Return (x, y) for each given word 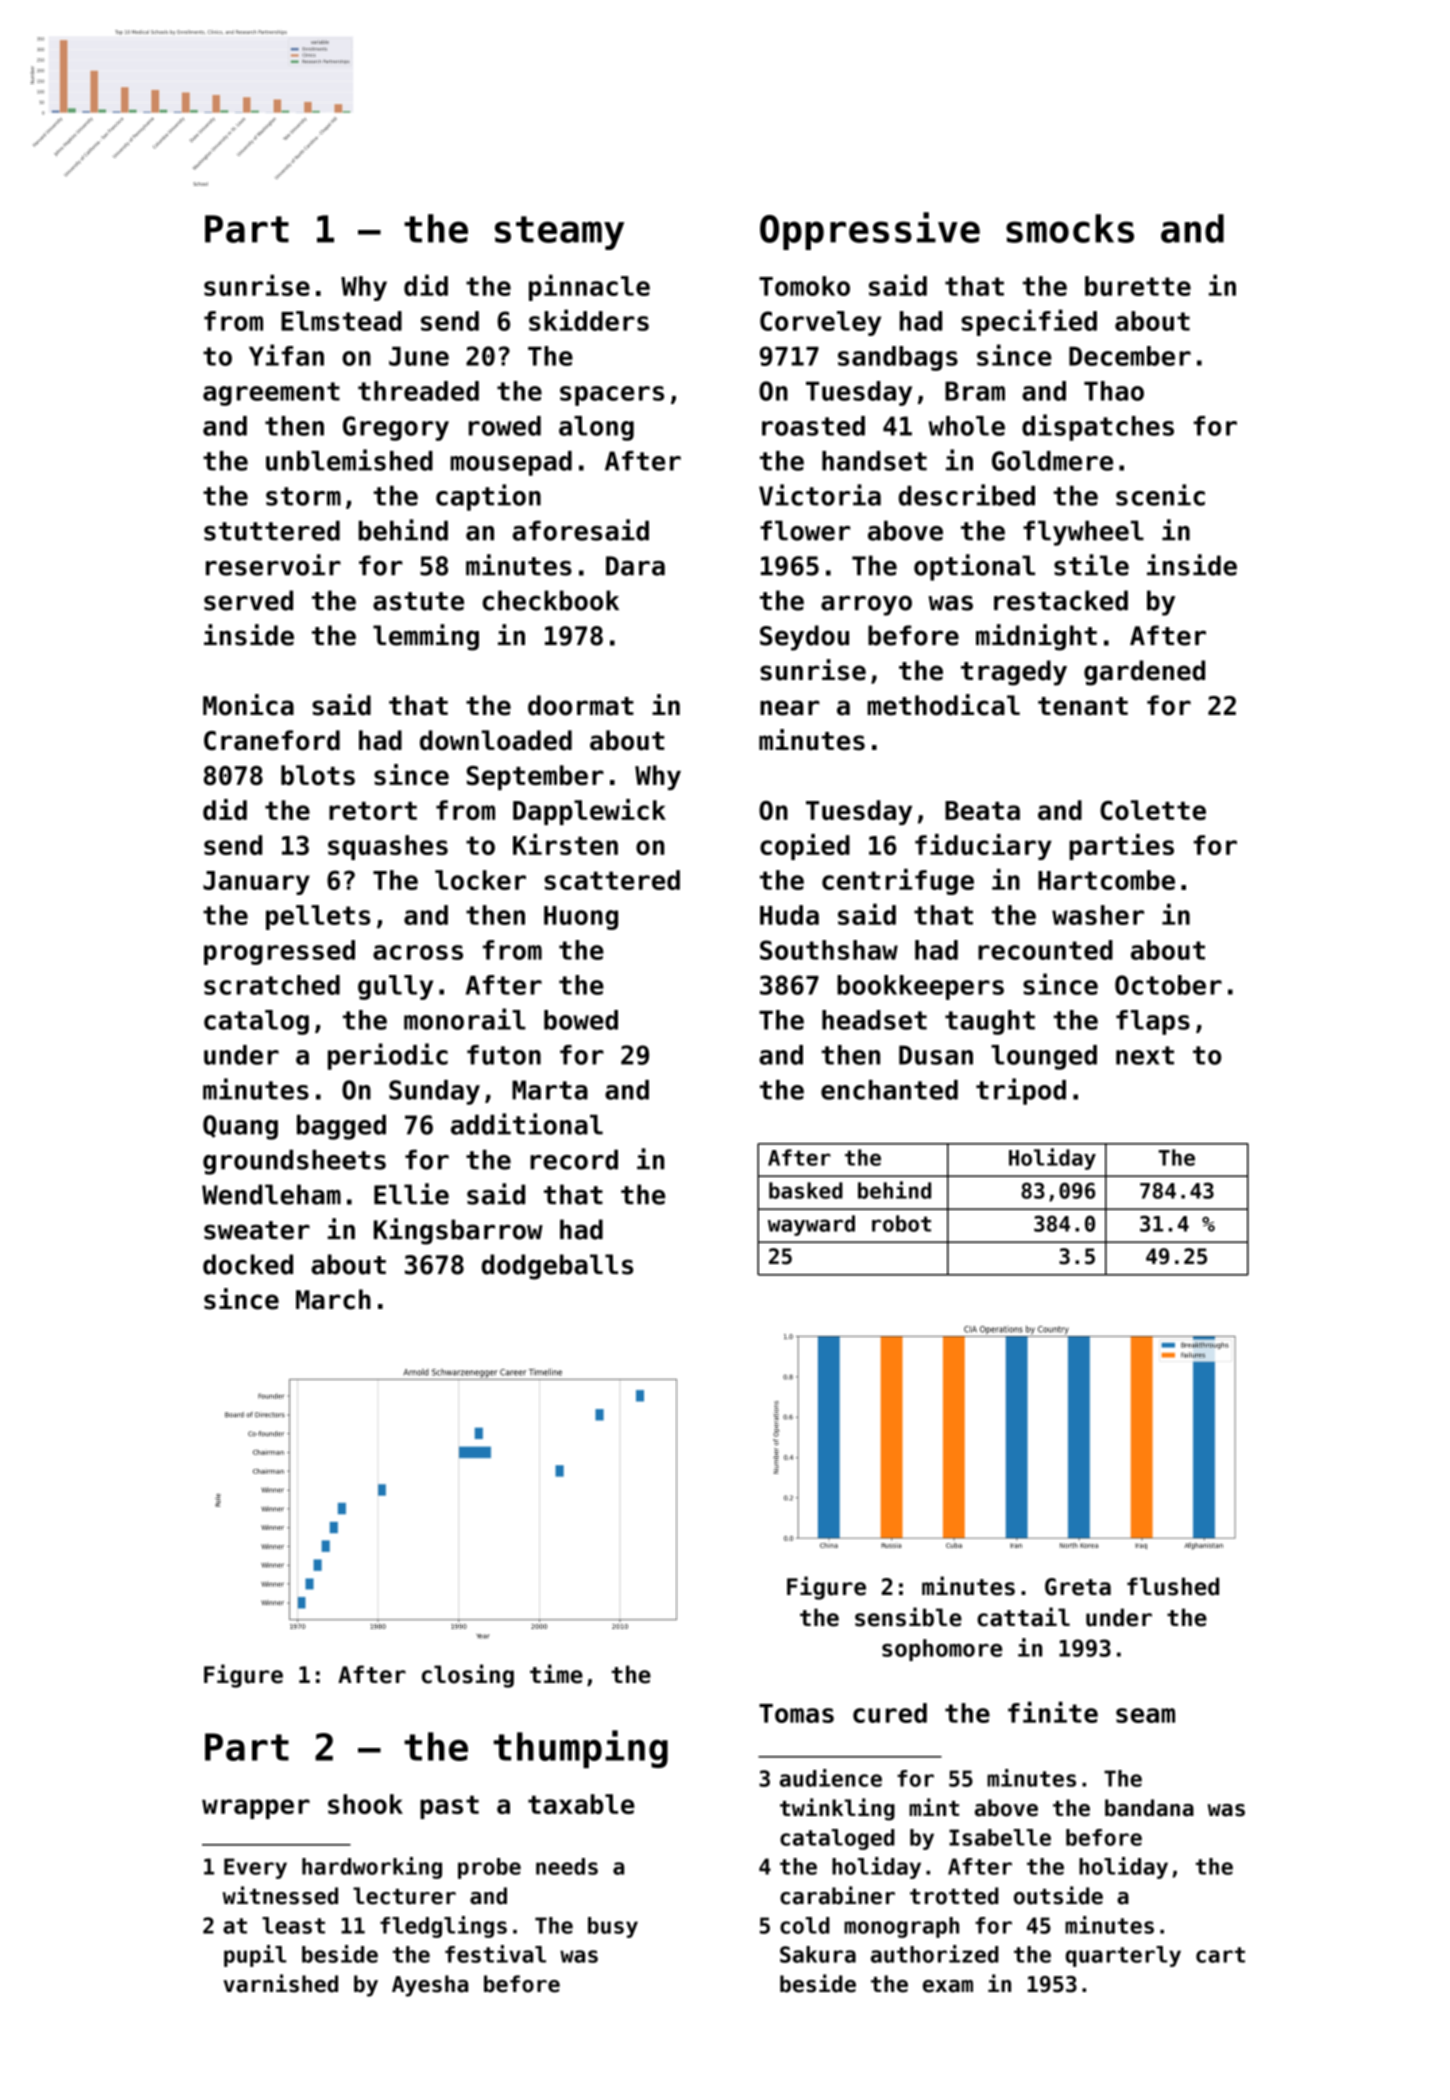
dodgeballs (557, 1267)
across (418, 952)
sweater (257, 1230)
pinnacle (589, 288)
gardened (1144, 673)
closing (468, 1676)
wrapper (256, 1809)
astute (418, 601)
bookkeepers (920, 987)
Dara (635, 566)
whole (967, 426)
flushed (1173, 1586)
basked (806, 1190)
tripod (1021, 1091)
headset (874, 1020)
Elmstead (341, 321)
